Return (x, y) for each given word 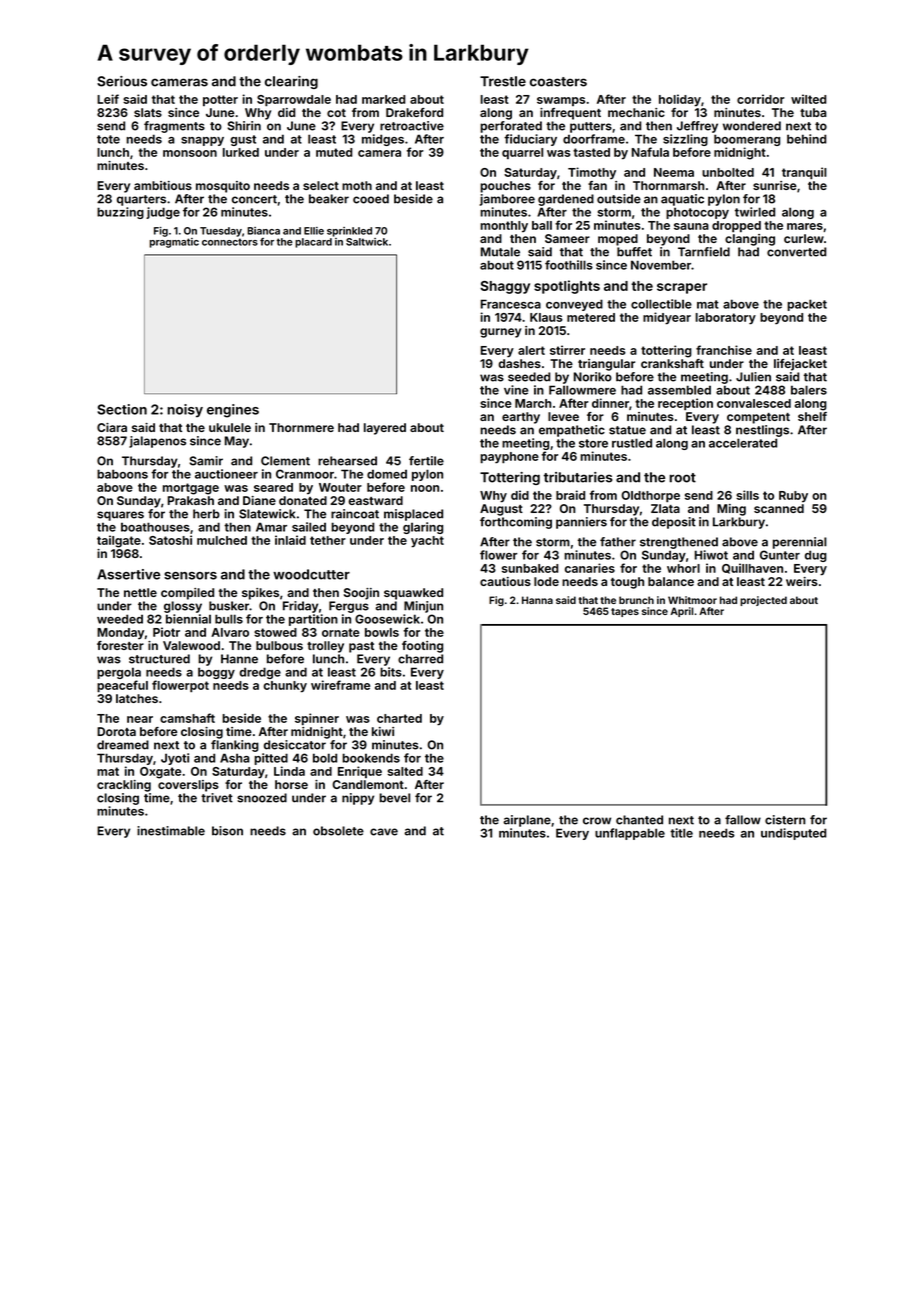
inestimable (171, 831)
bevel (394, 798)
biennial (188, 619)
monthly (504, 226)
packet (807, 305)
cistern (785, 820)
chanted (639, 820)
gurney (501, 333)
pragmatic (174, 243)
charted (399, 718)
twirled (755, 212)
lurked (241, 152)
